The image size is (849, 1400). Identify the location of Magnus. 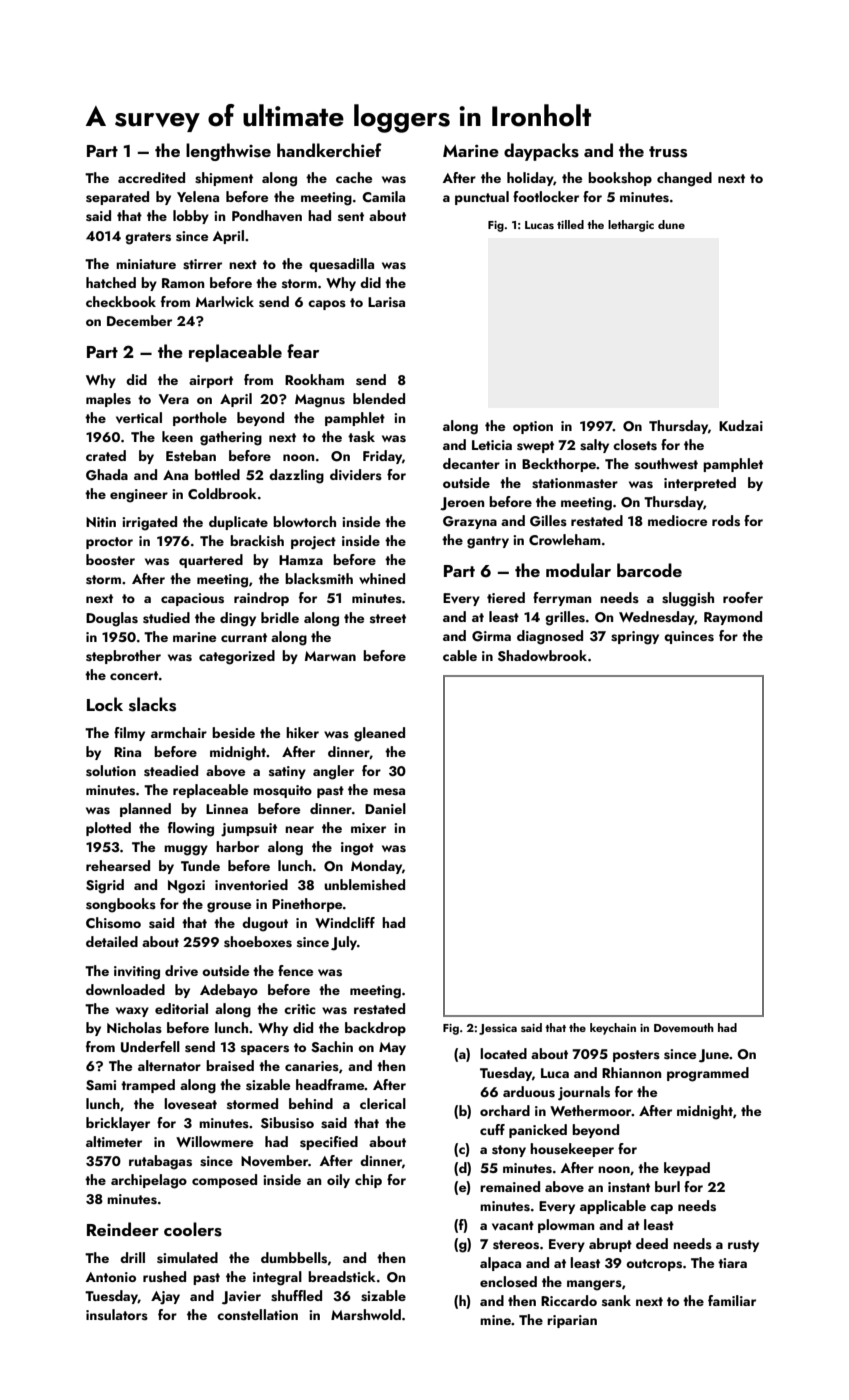
(320, 401).
